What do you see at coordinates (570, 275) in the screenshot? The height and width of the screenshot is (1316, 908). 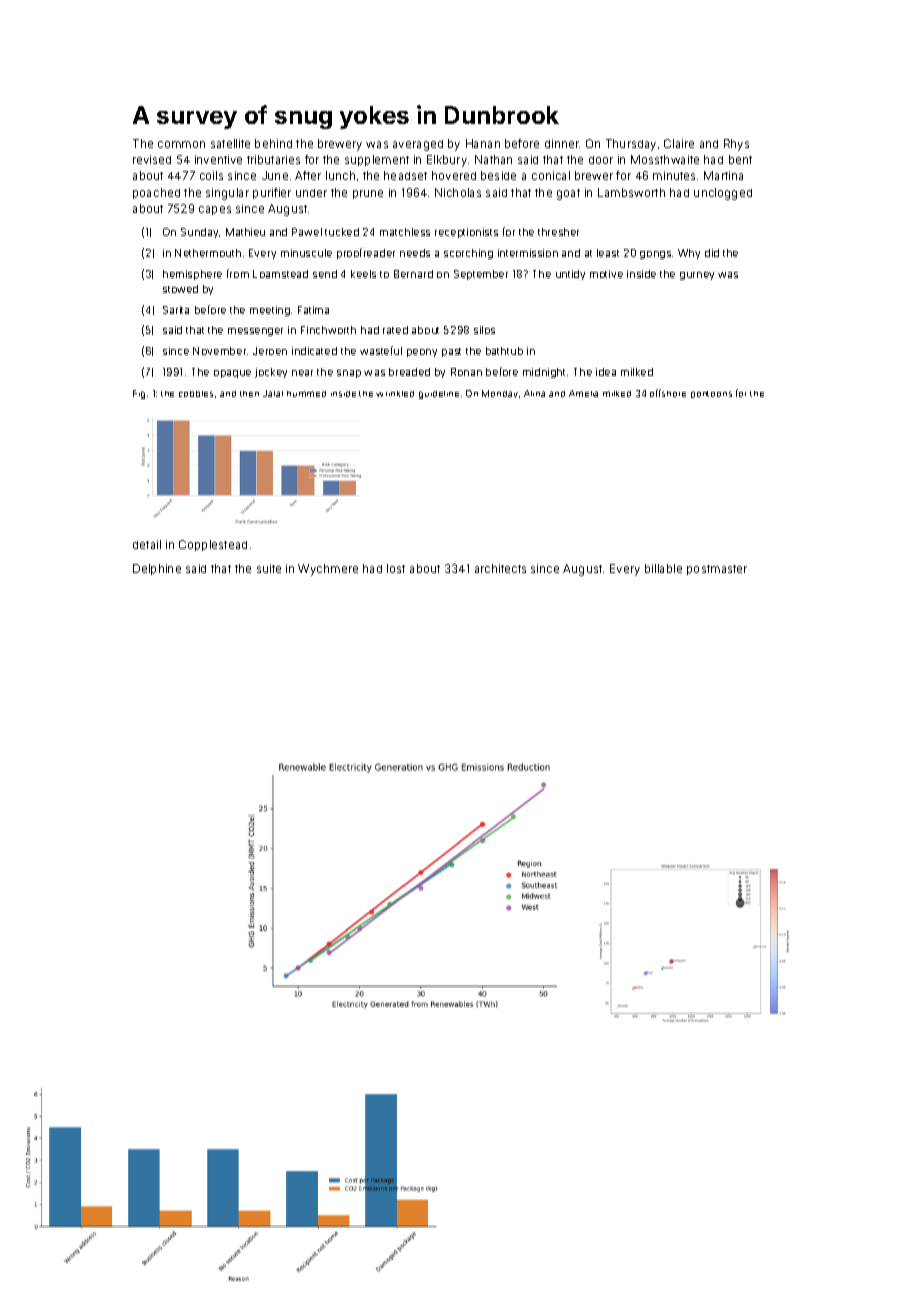 I see `untidy` at bounding box center [570, 275].
